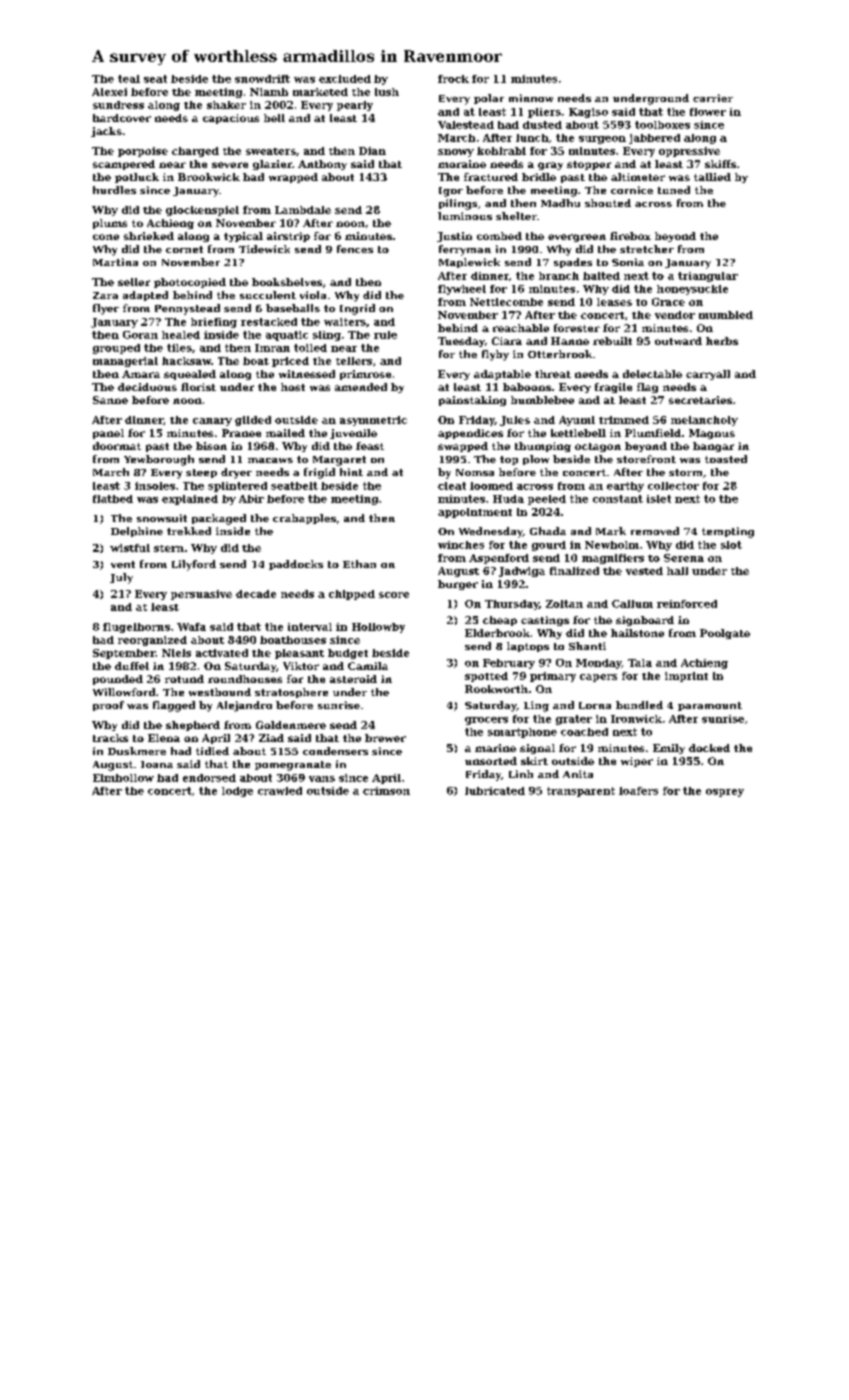 This screenshot has height=1400, width=849. Describe the element at coordinates (110, 738) in the screenshot. I see `tracks` at that location.
